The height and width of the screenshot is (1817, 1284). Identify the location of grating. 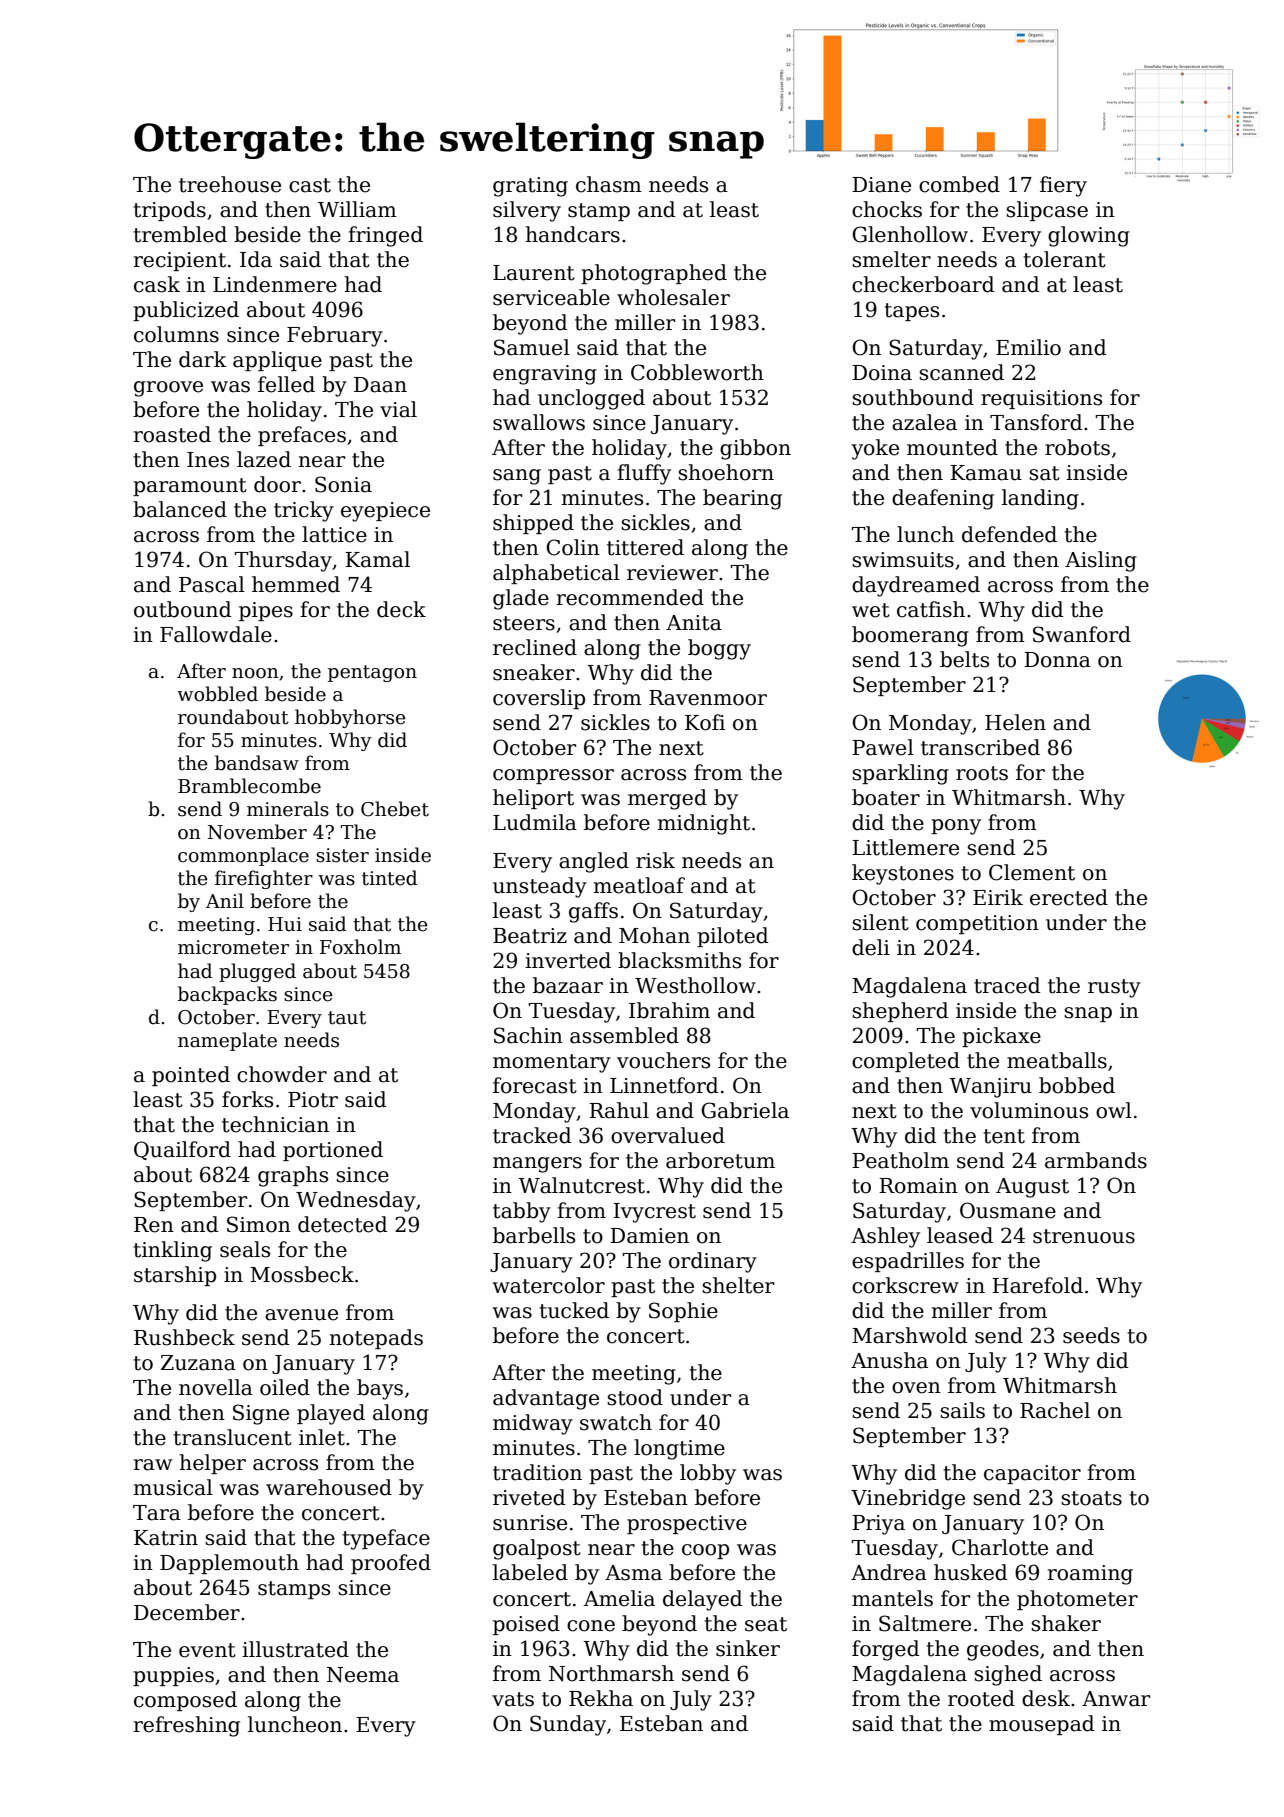
(530, 187).
